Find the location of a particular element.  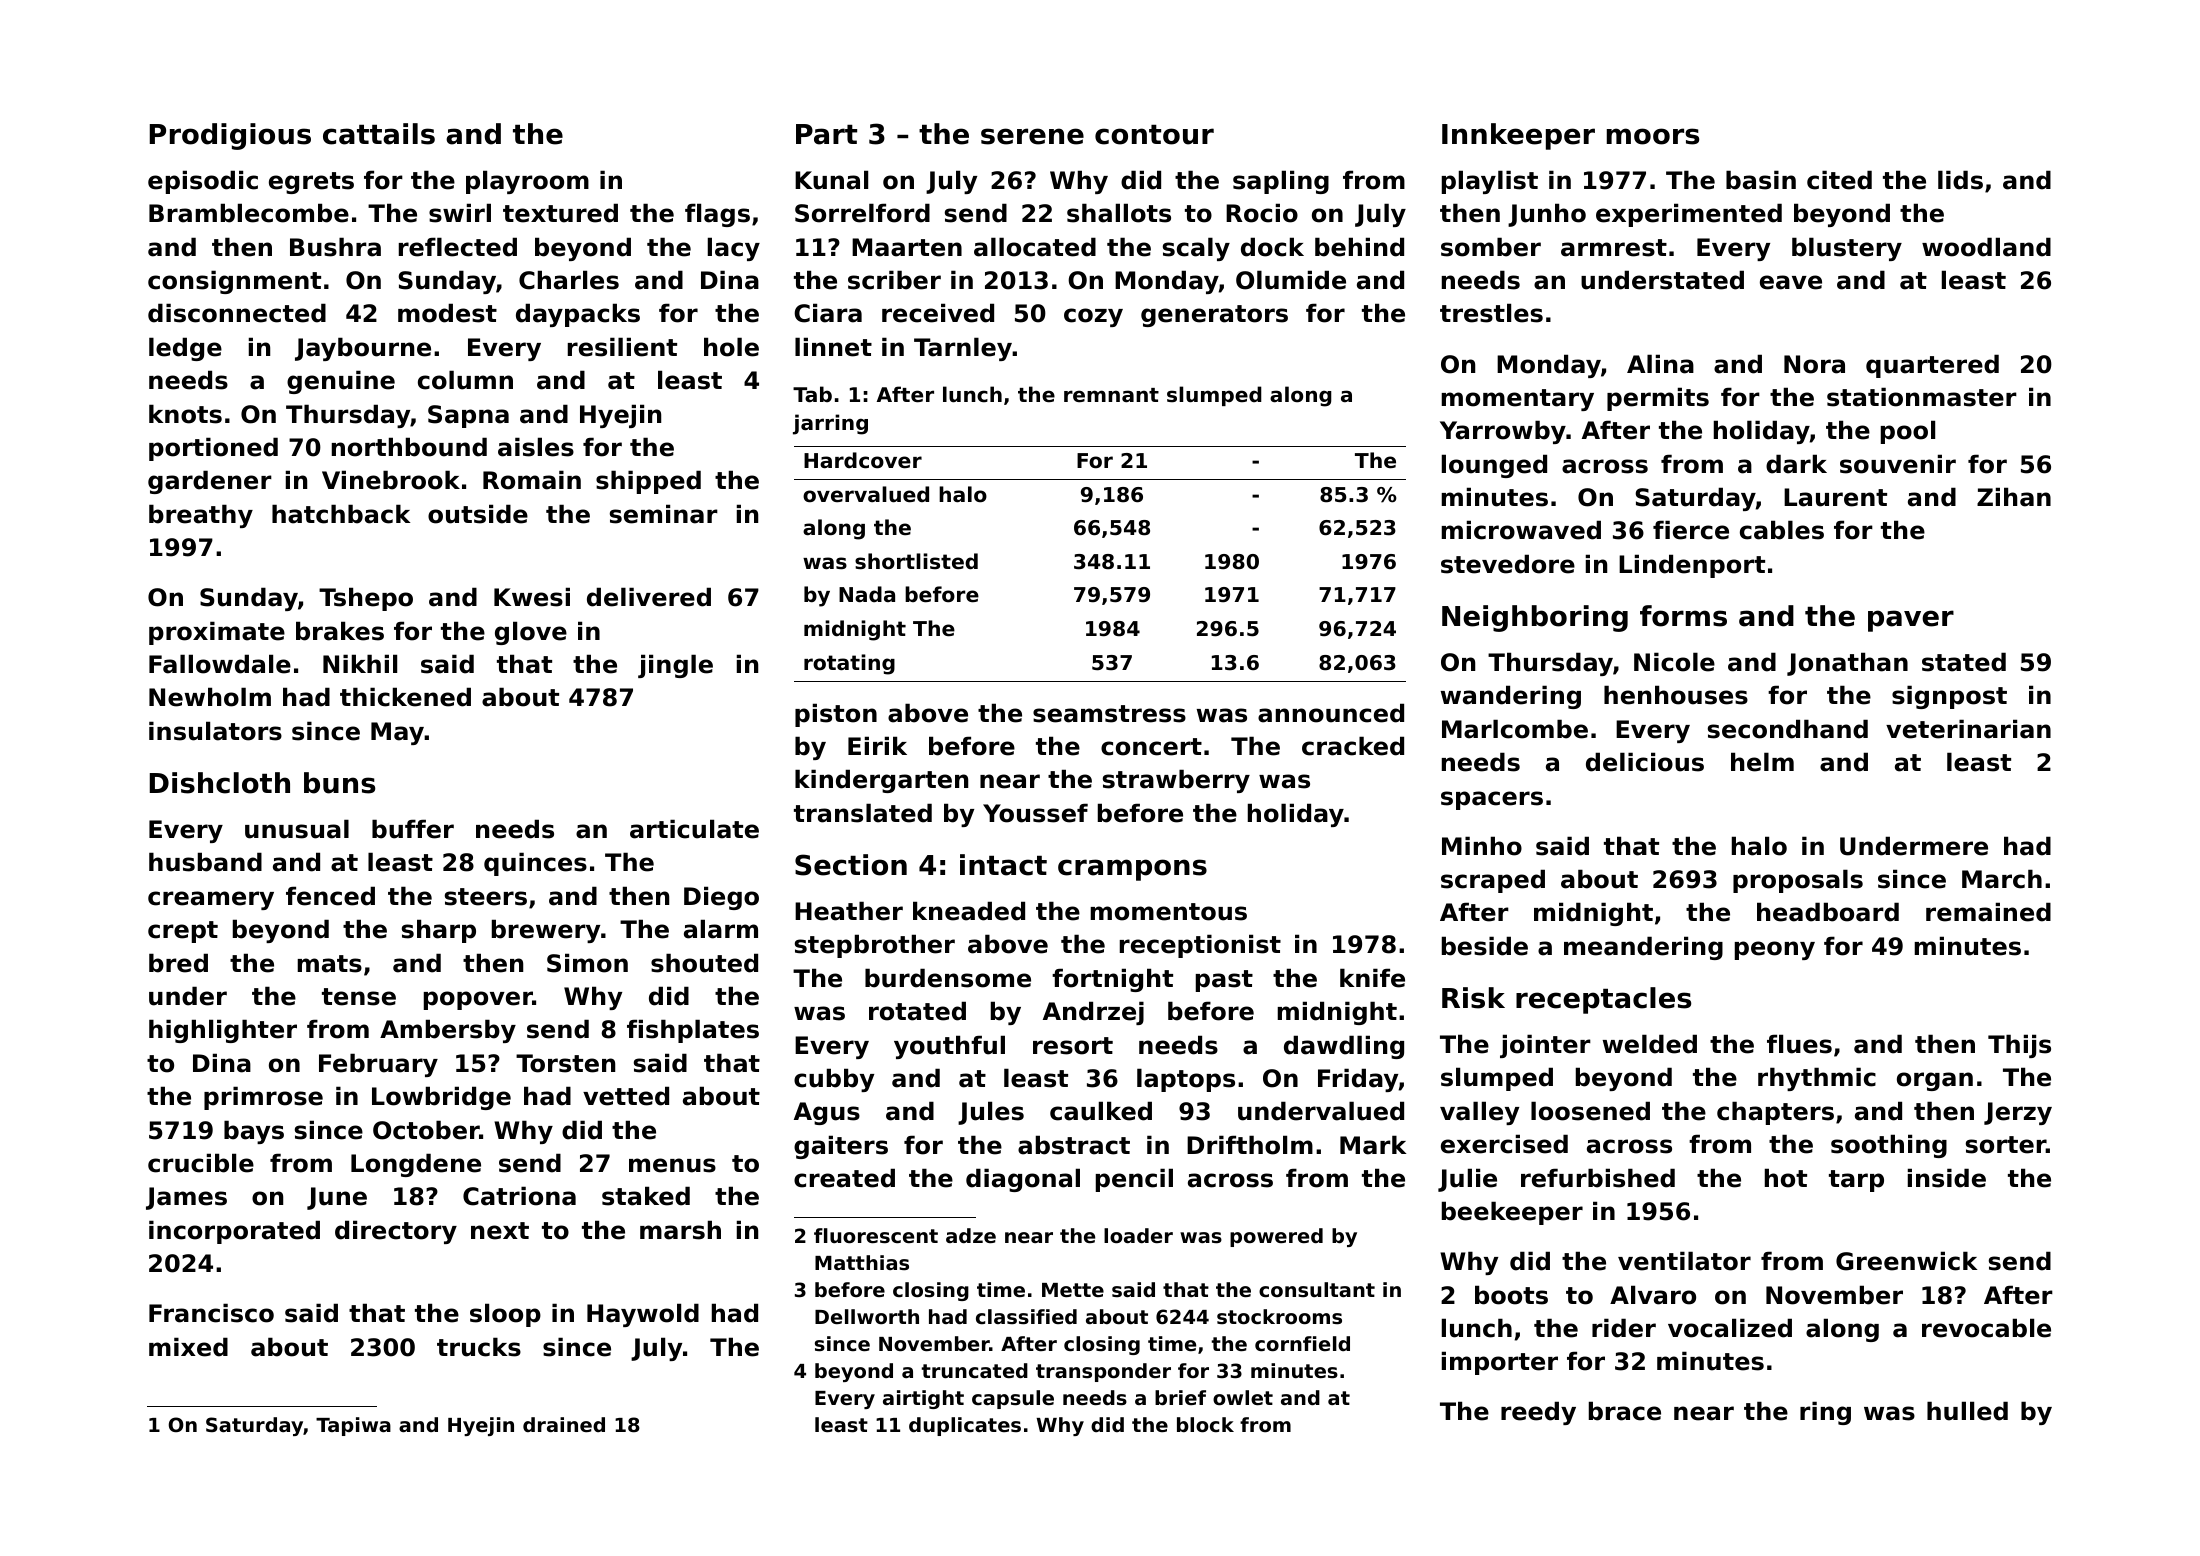

laptops is located at coordinates (1186, 1080).
